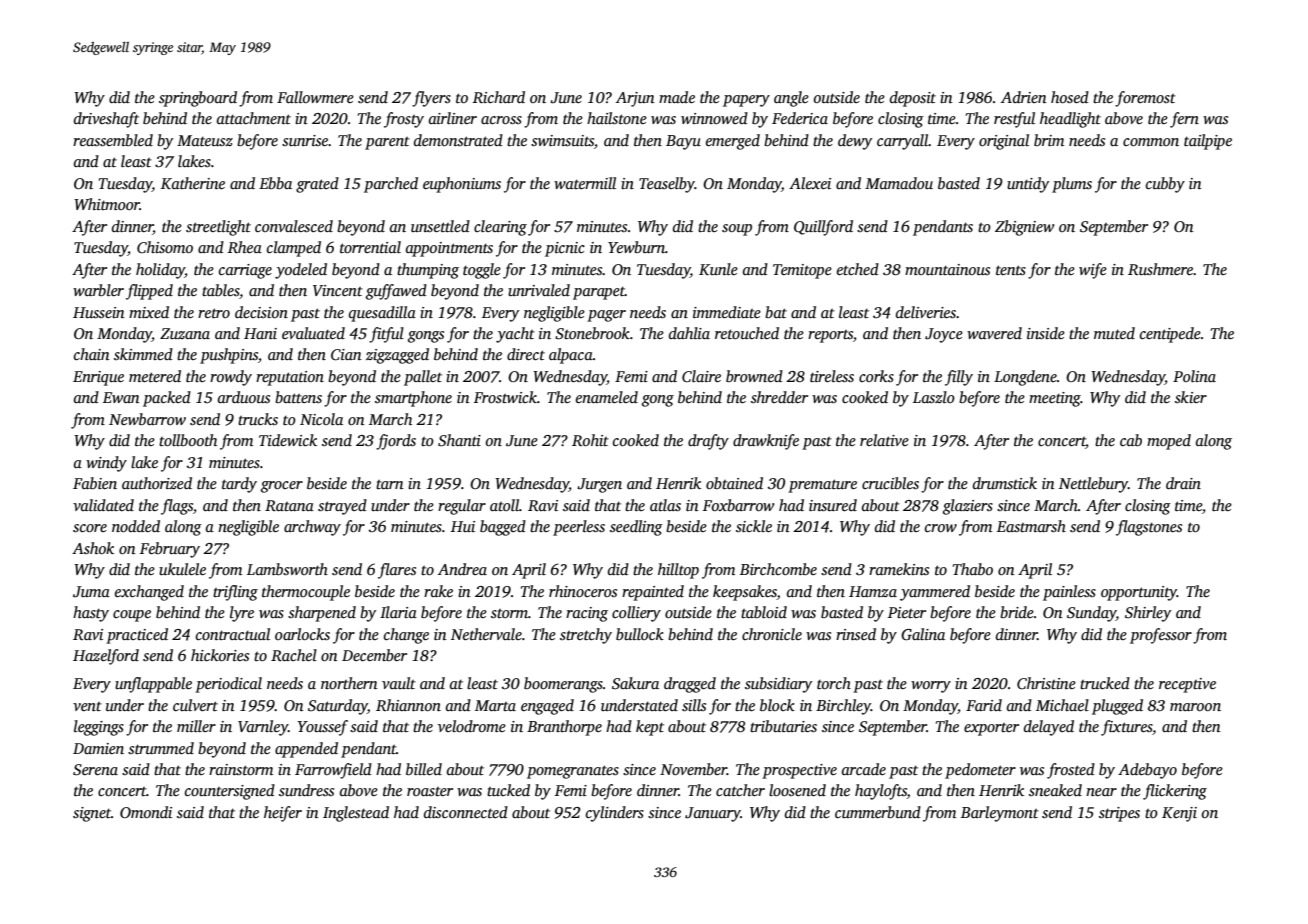  I want to click on Fallowmere, so click(315, 97).
